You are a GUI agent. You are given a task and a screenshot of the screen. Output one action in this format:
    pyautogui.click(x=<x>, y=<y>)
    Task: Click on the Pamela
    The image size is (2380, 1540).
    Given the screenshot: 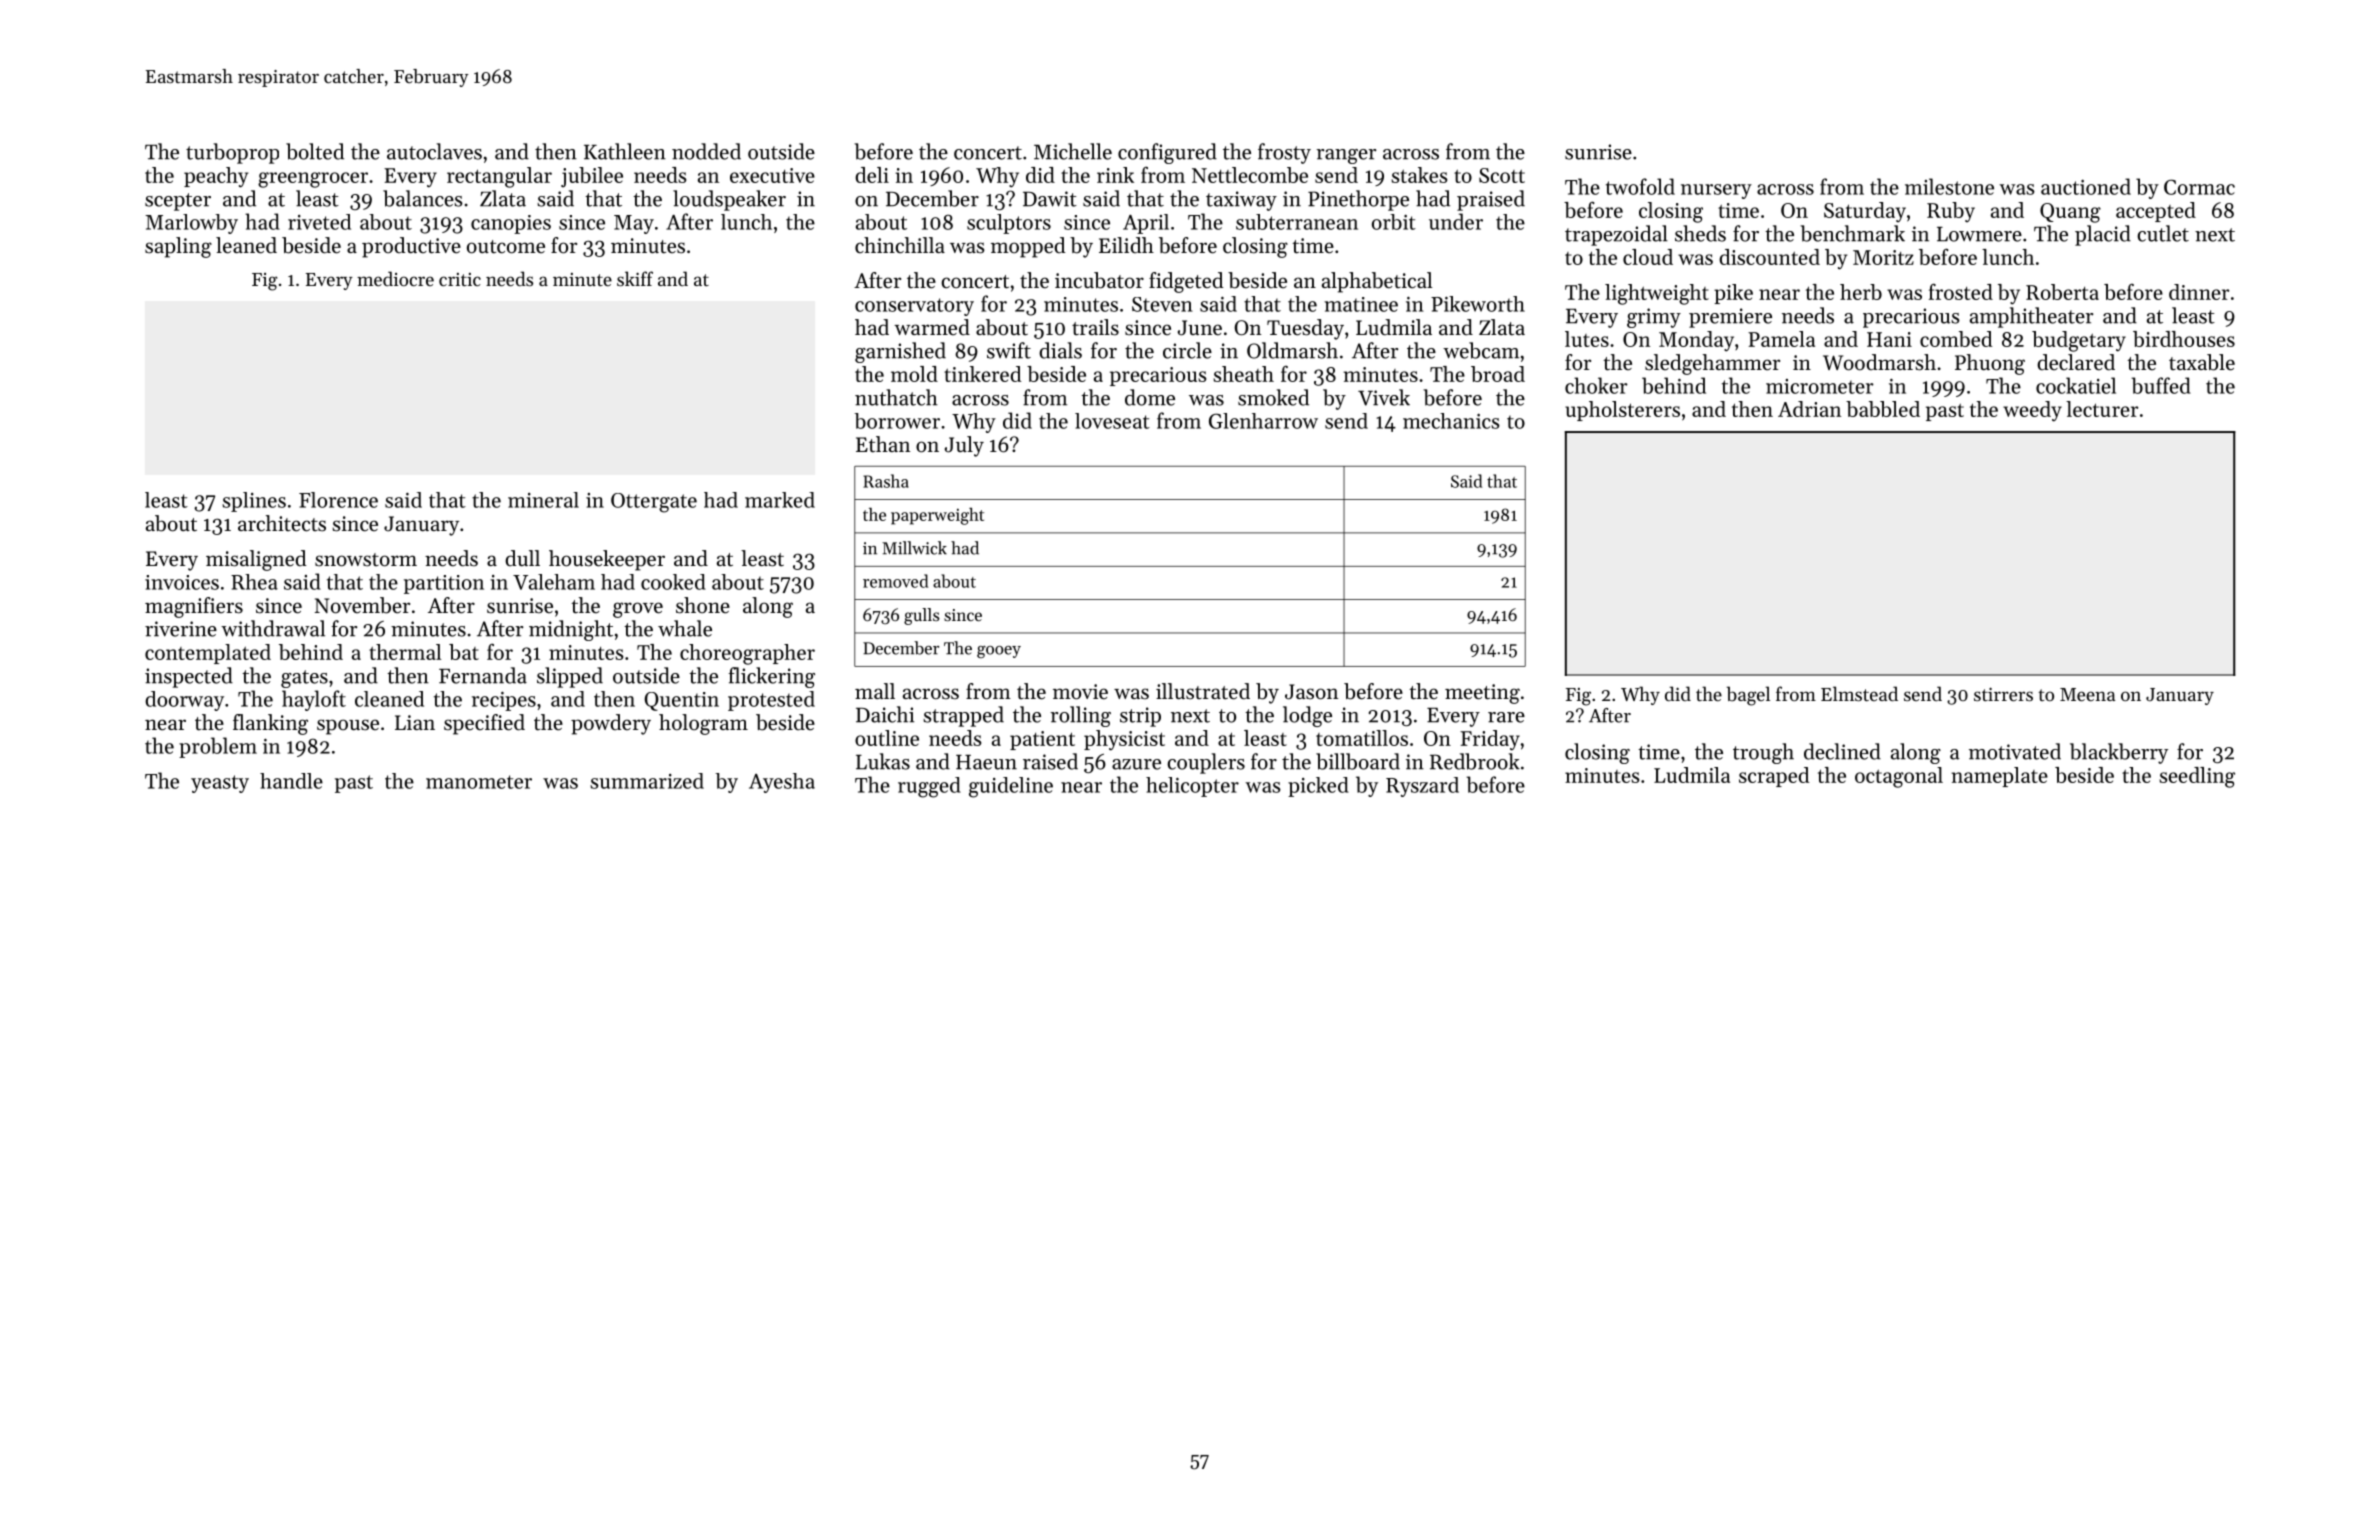 What is the action you would take?
    pyautogui.click(x=1781, y=339)
